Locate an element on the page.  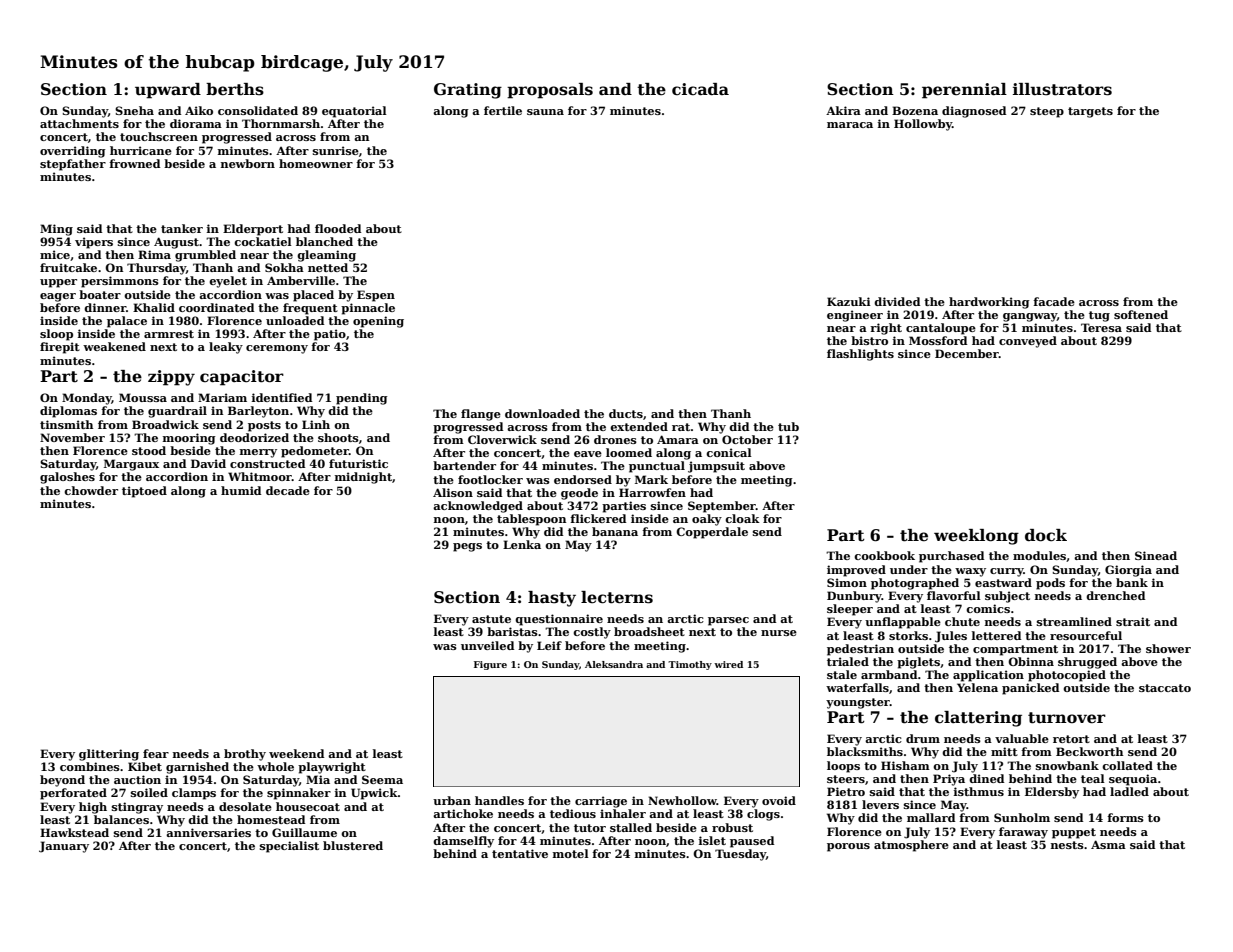
coordinated is located at coordinates (217, 307).
